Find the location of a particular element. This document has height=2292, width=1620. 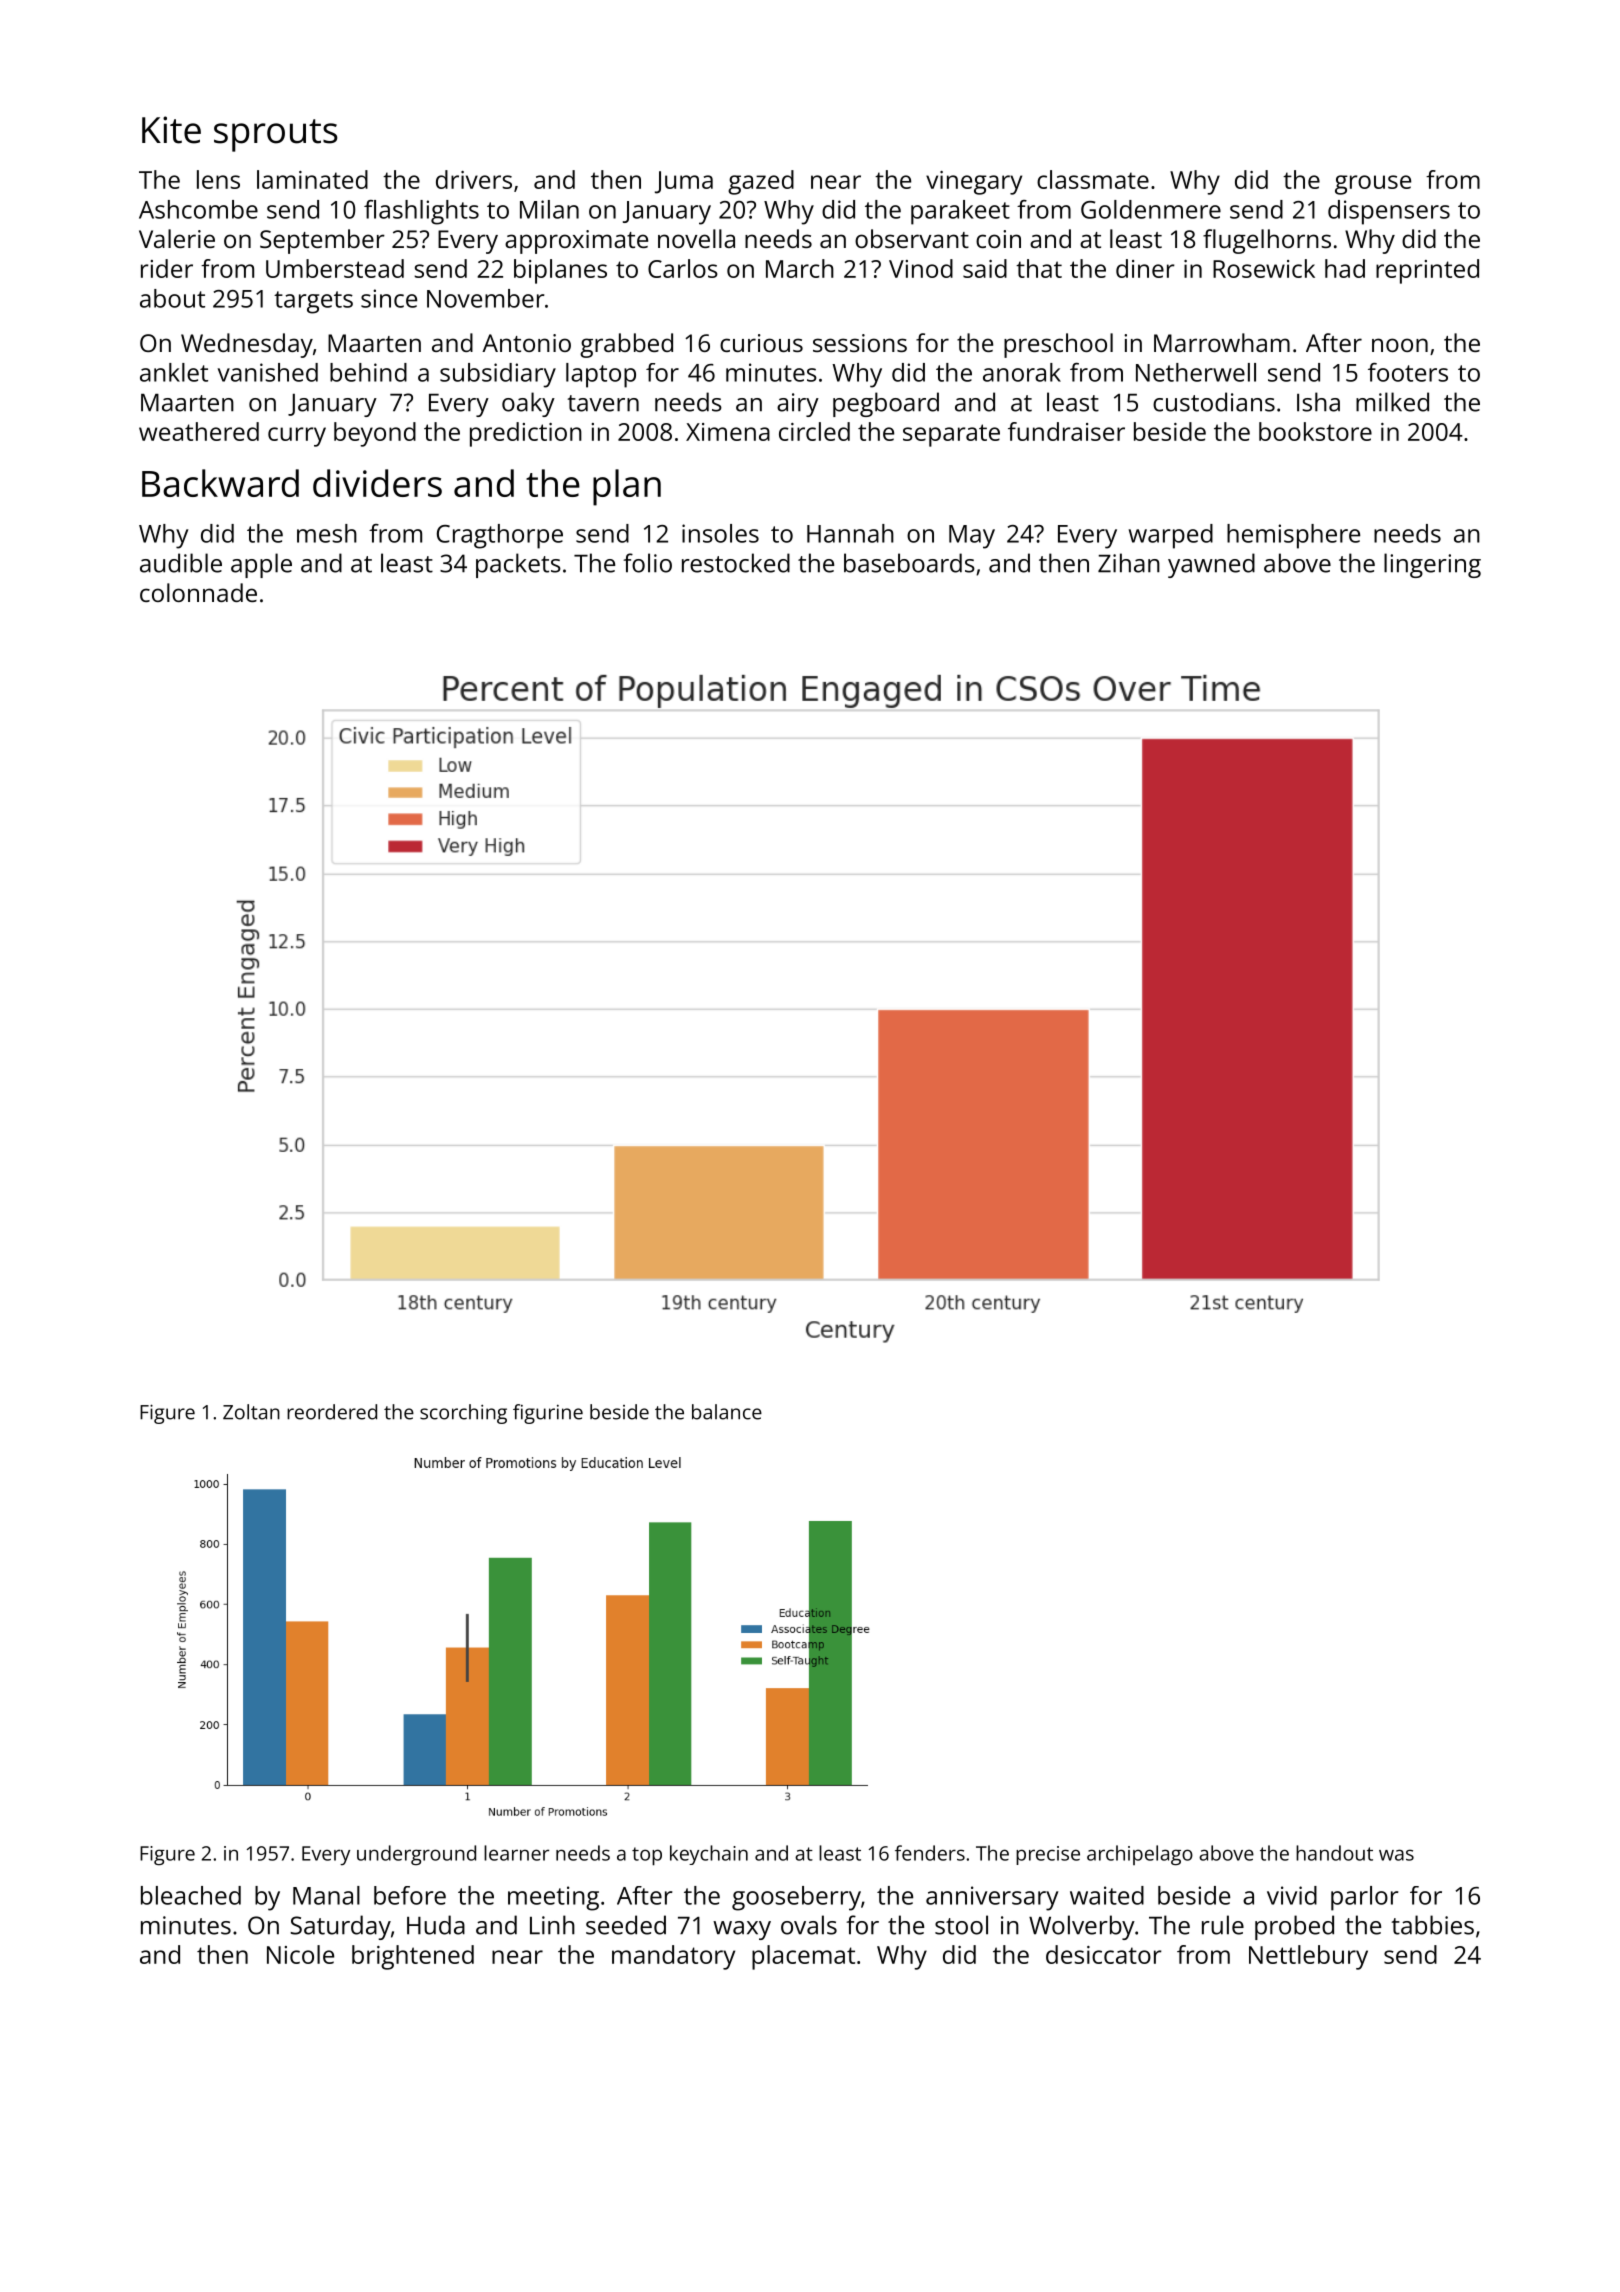

Zihan is located at coordinates (1129, 563).
